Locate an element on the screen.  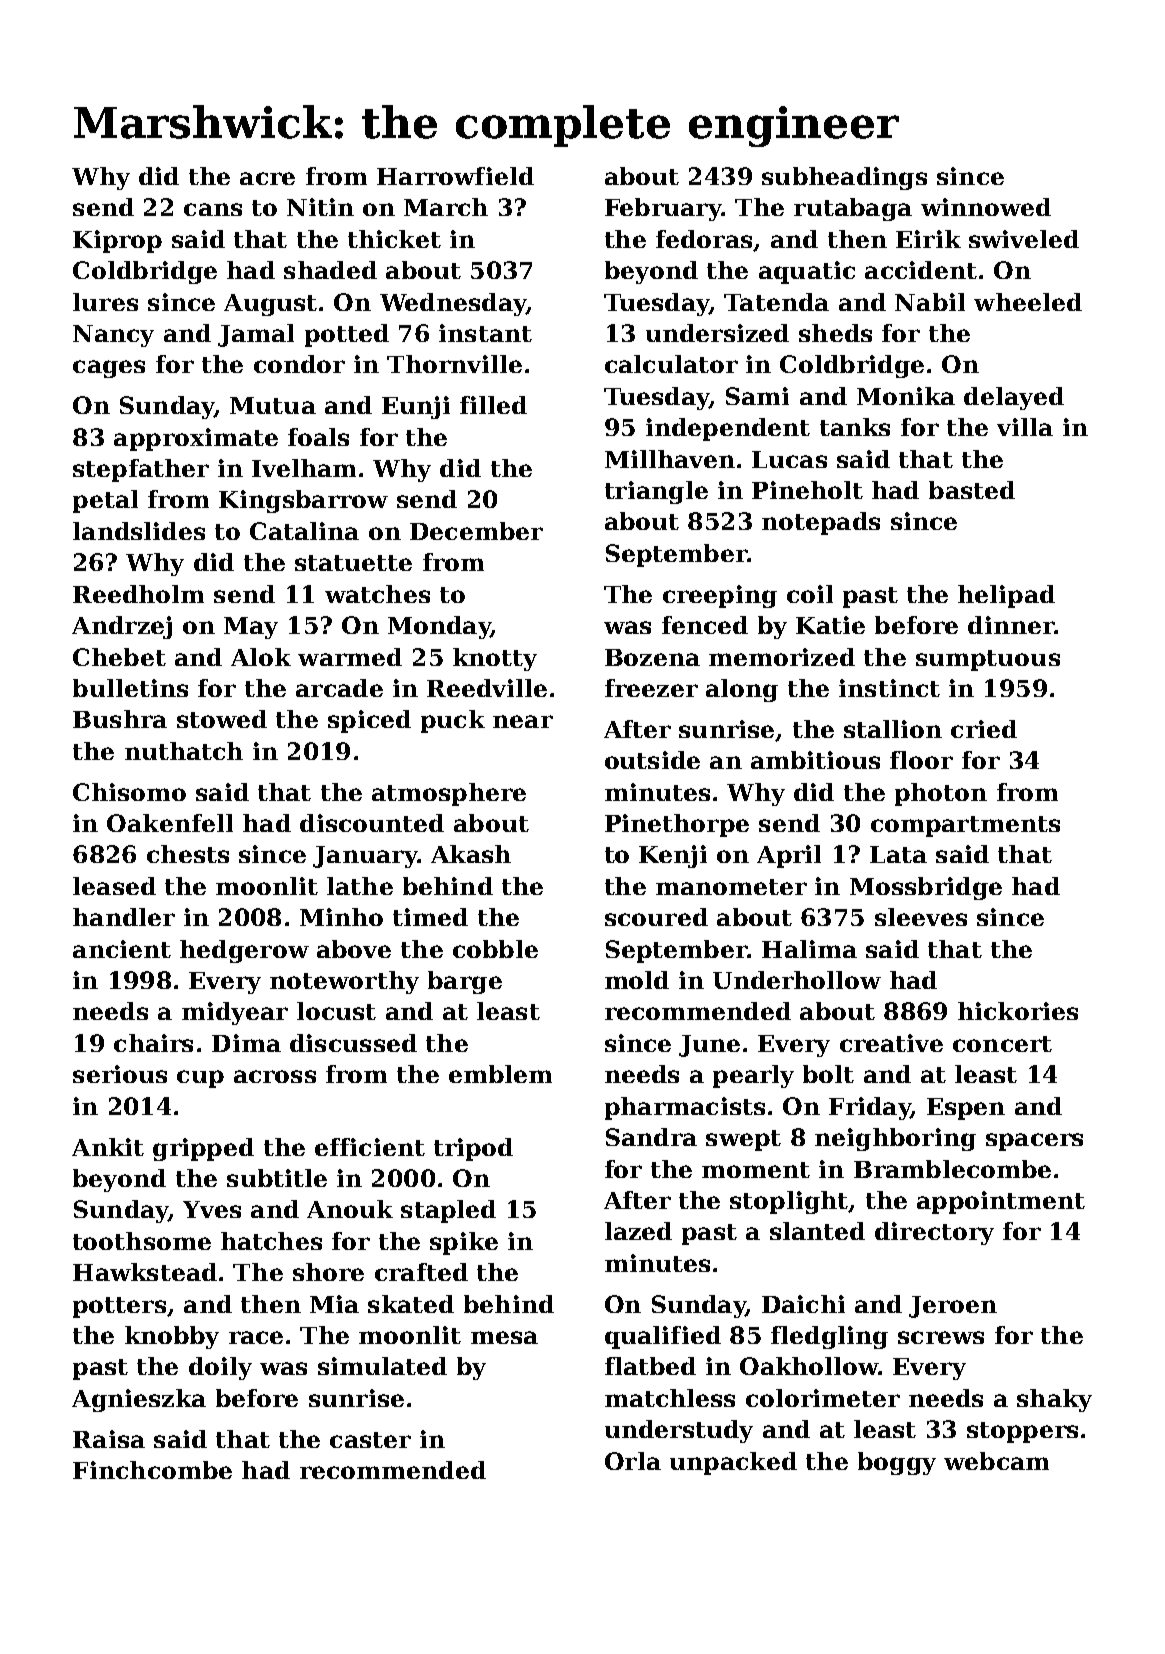
along is located at coordinates (742, 690).
